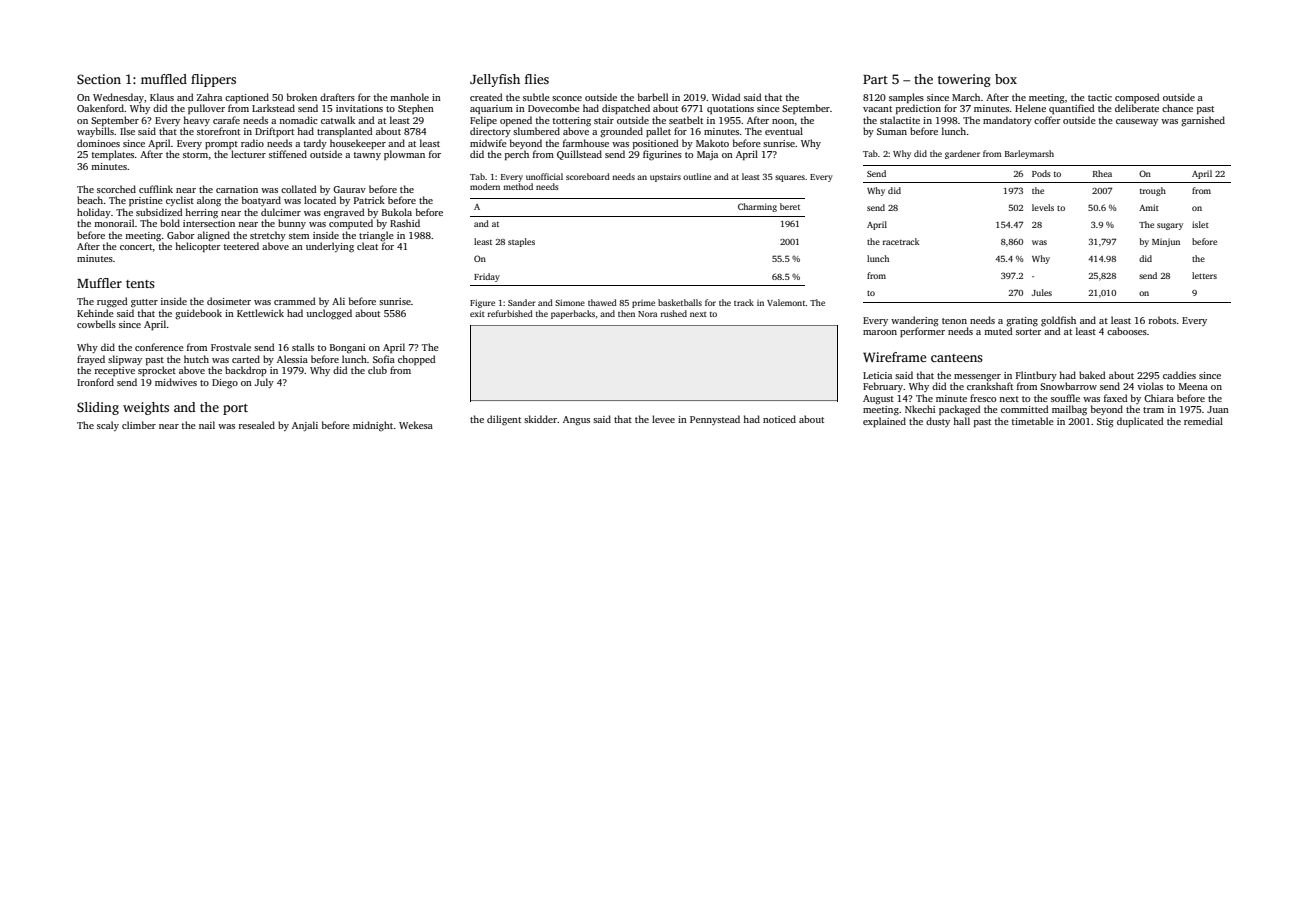 The image size is (1308, 924). Describe the element at coordinates (98, 408) in the document. I see `Sliding` at that location.
